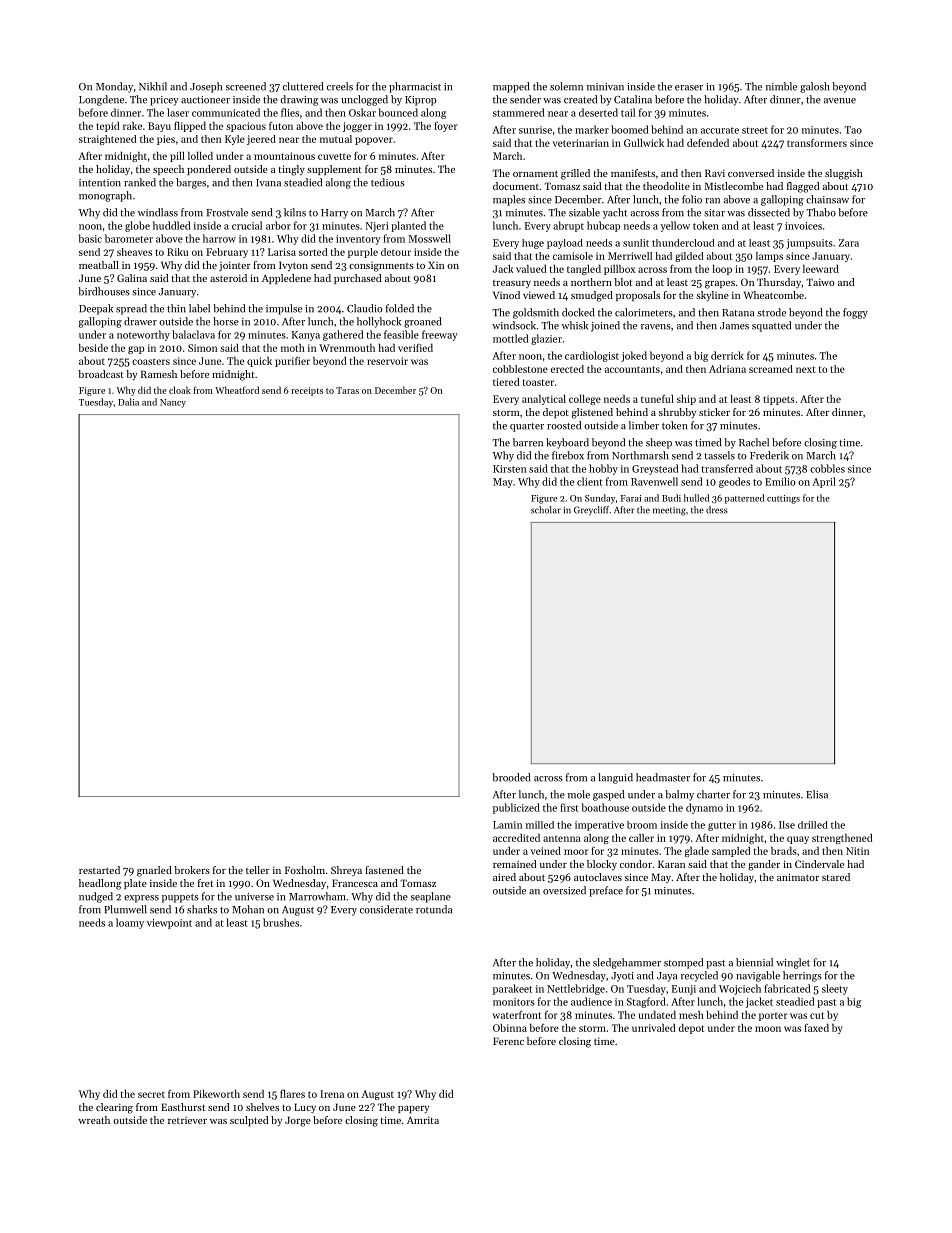 The width and height of the screenshot is (952, 1233). Describe the element at coordinates (347, 390) in the screenshot. I see `Taras` at that location.
